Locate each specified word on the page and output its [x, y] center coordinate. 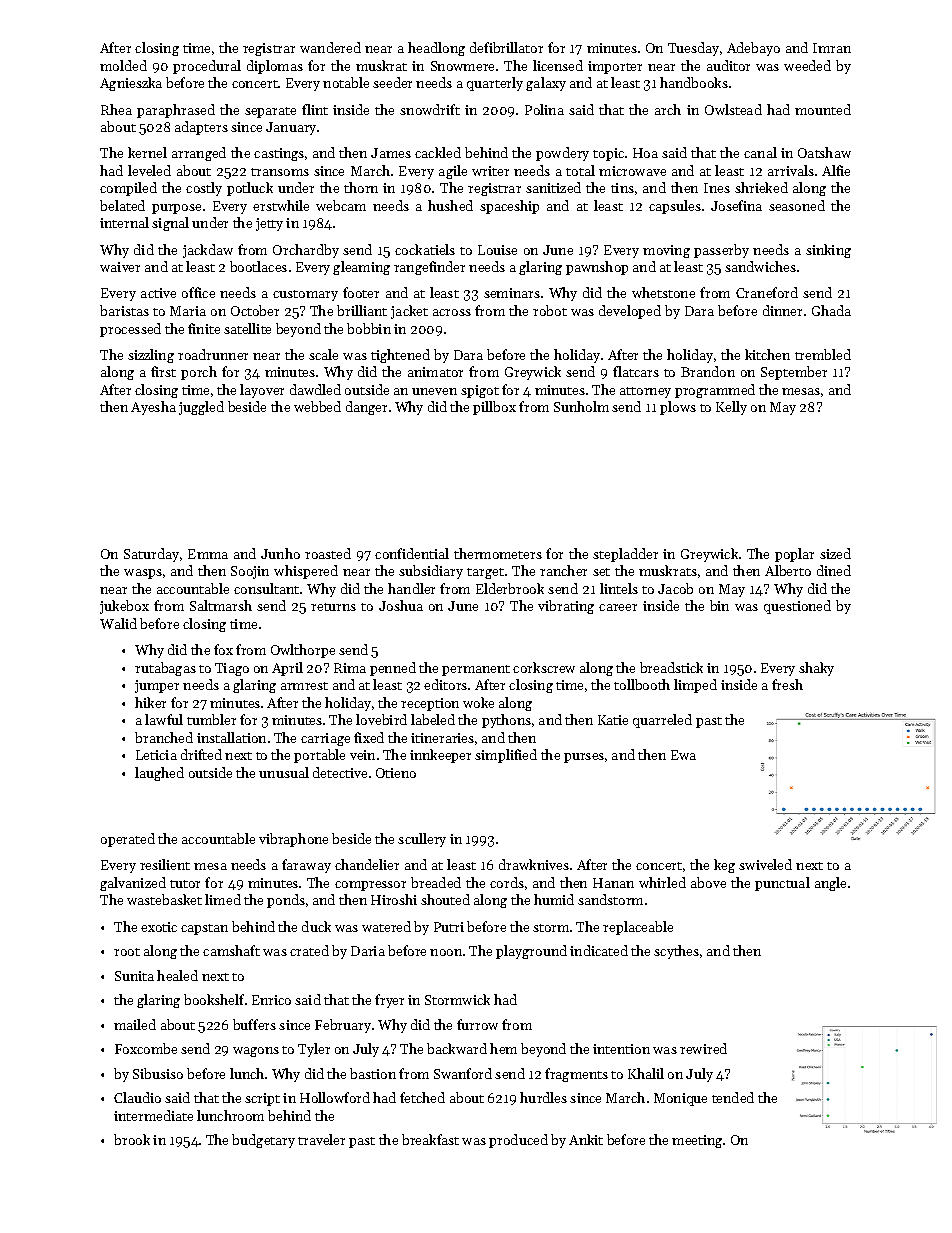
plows [678, 408]
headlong [436, 49]
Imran [832, 48]
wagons [256, 1052]
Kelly [731, 408]
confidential [412, 553]
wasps [143, 574]
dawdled [315, 389]
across [452, 312]
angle [830, 884]
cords [507, 882]
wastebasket [164, 899]
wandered [330, 47]
